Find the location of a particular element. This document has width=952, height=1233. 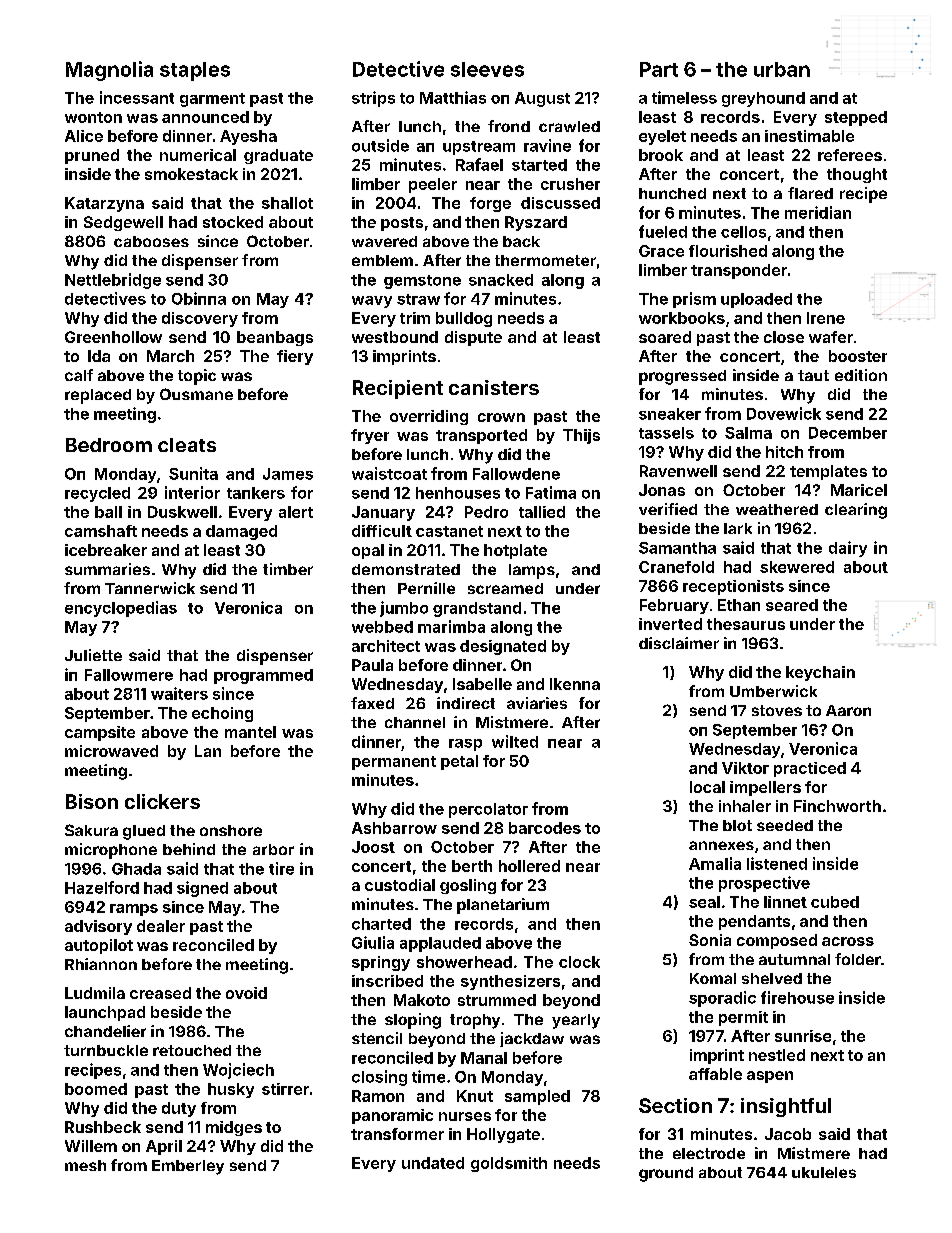

autumnal is located at coordinates (794, 959).
